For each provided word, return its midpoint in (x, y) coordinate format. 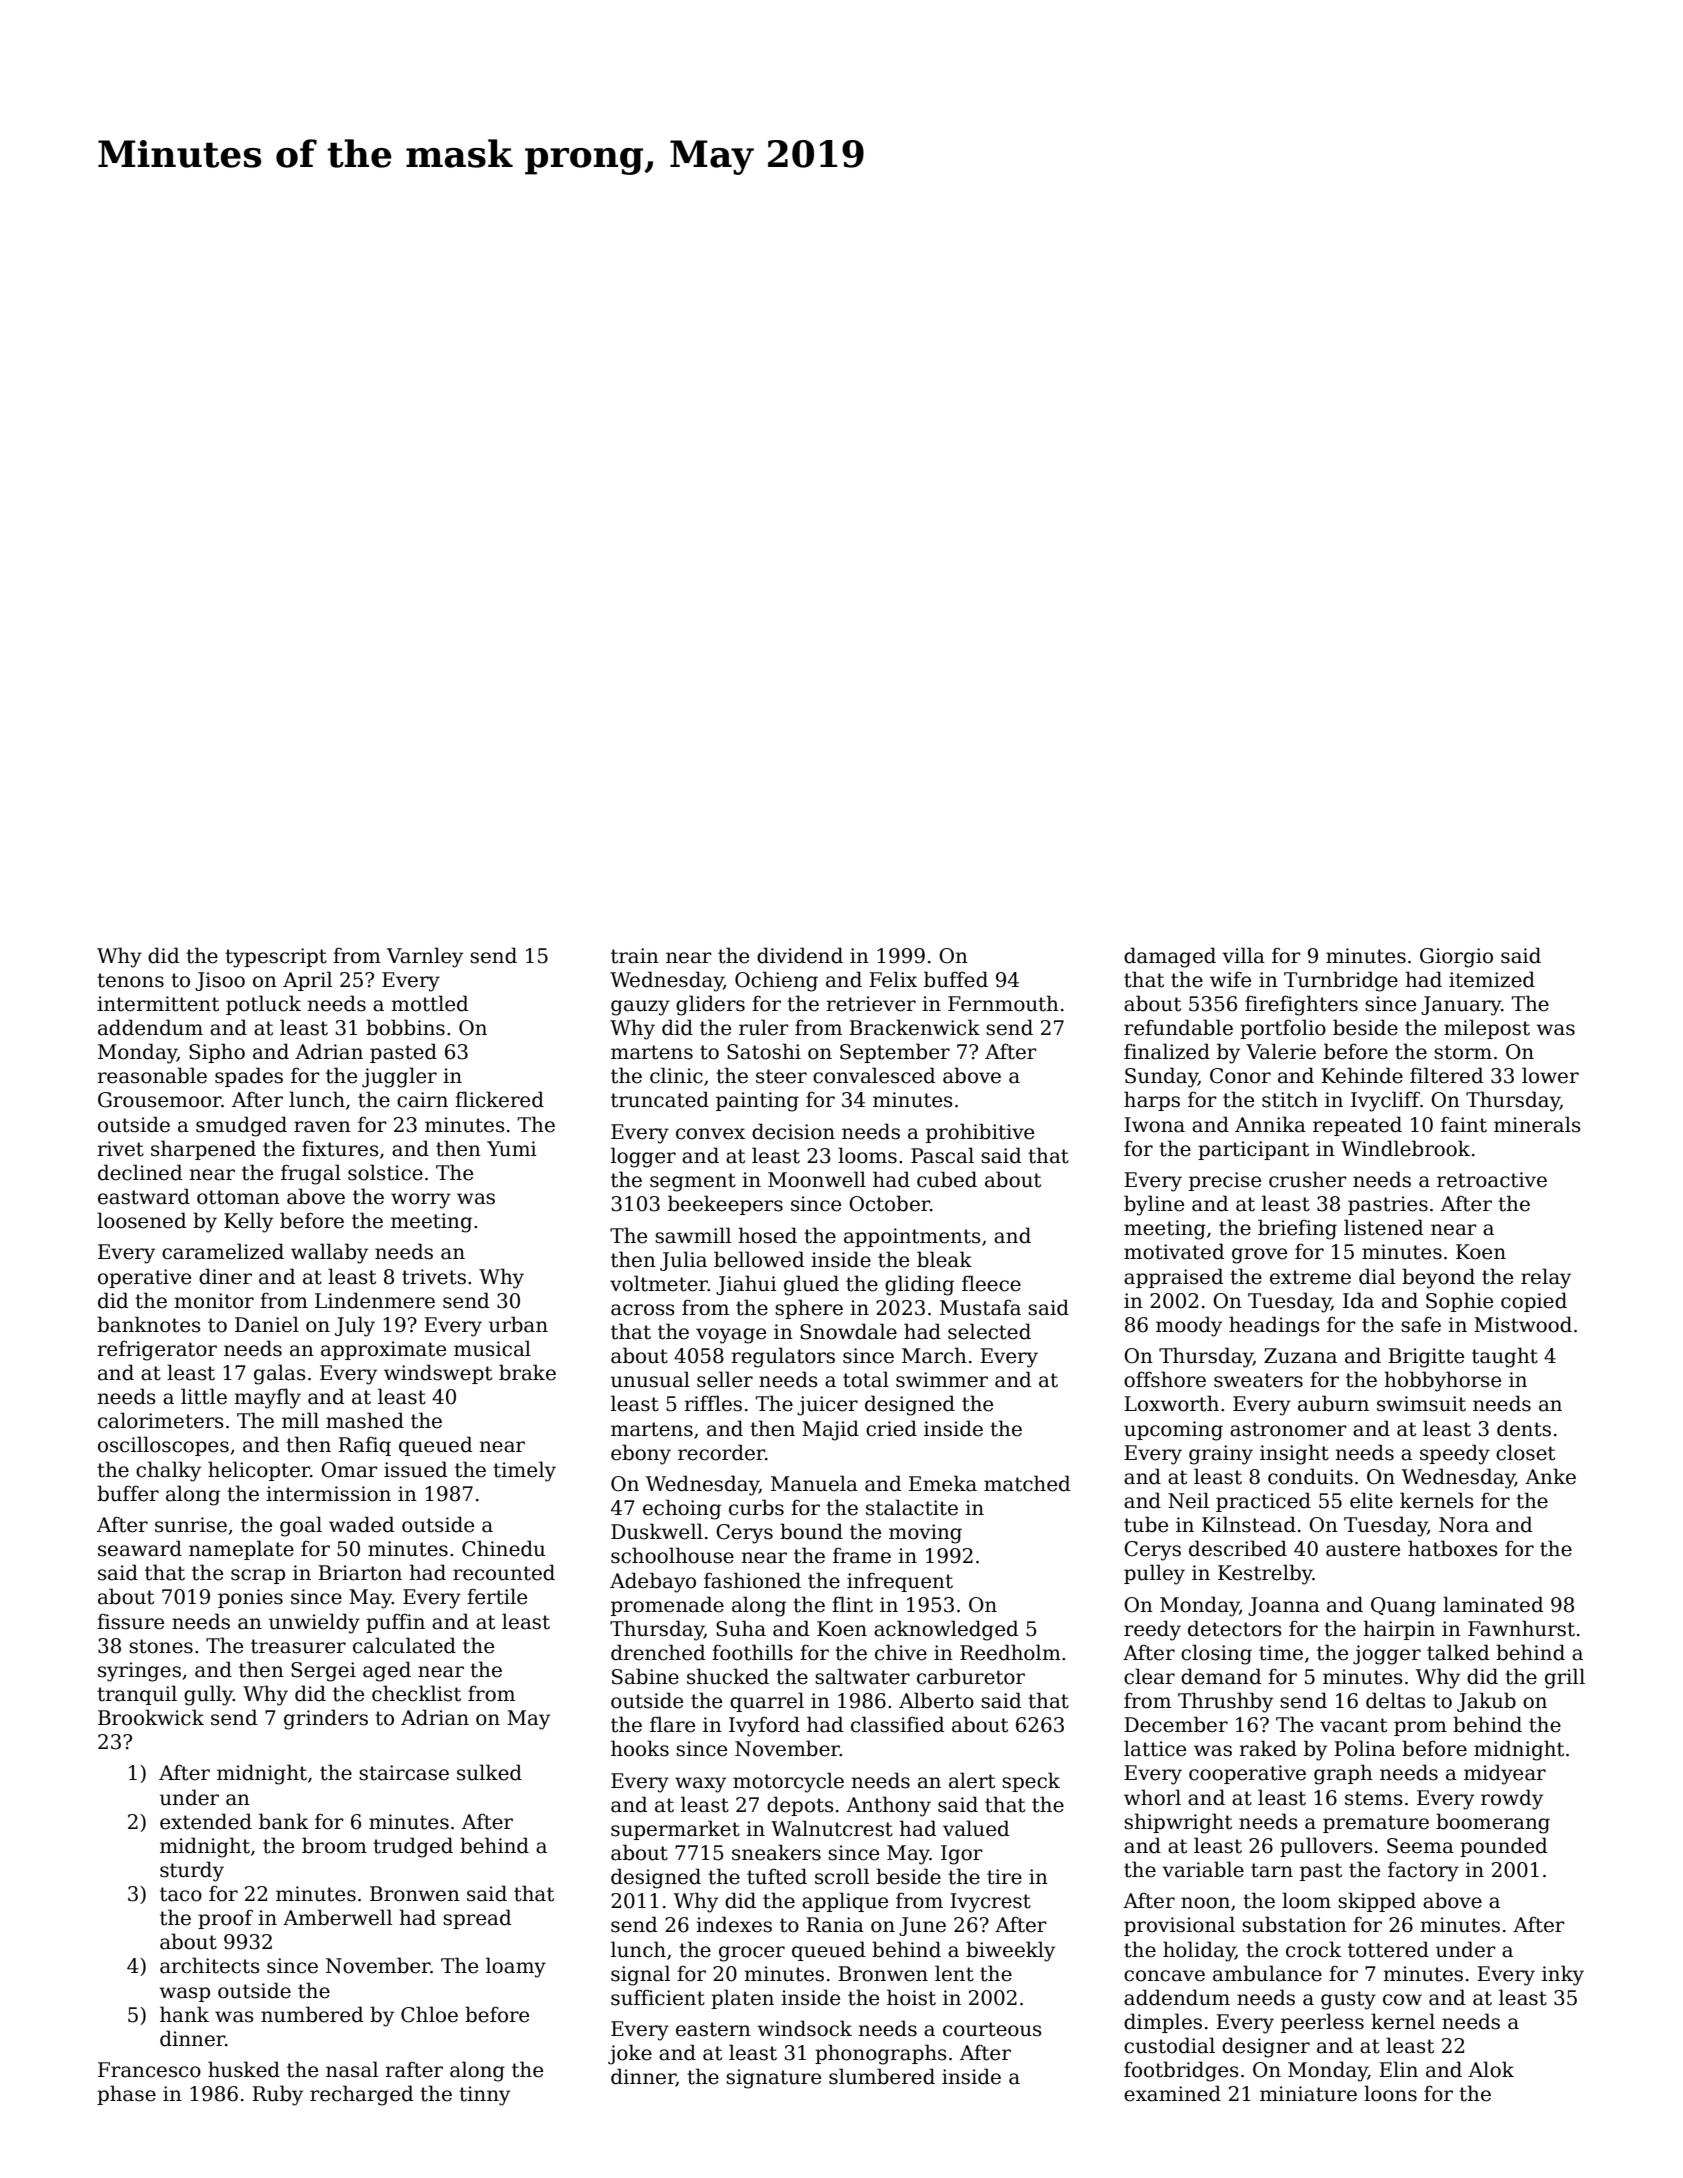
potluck (263, 1005)
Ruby (277, 2095)
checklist (416, 1693)
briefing (1297, 1229)
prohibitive (980, 1133)
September (895, 1053)
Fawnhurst (1521, 1628)
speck (1031, 1782)
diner (225, 1276)
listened (1384, 1227)
